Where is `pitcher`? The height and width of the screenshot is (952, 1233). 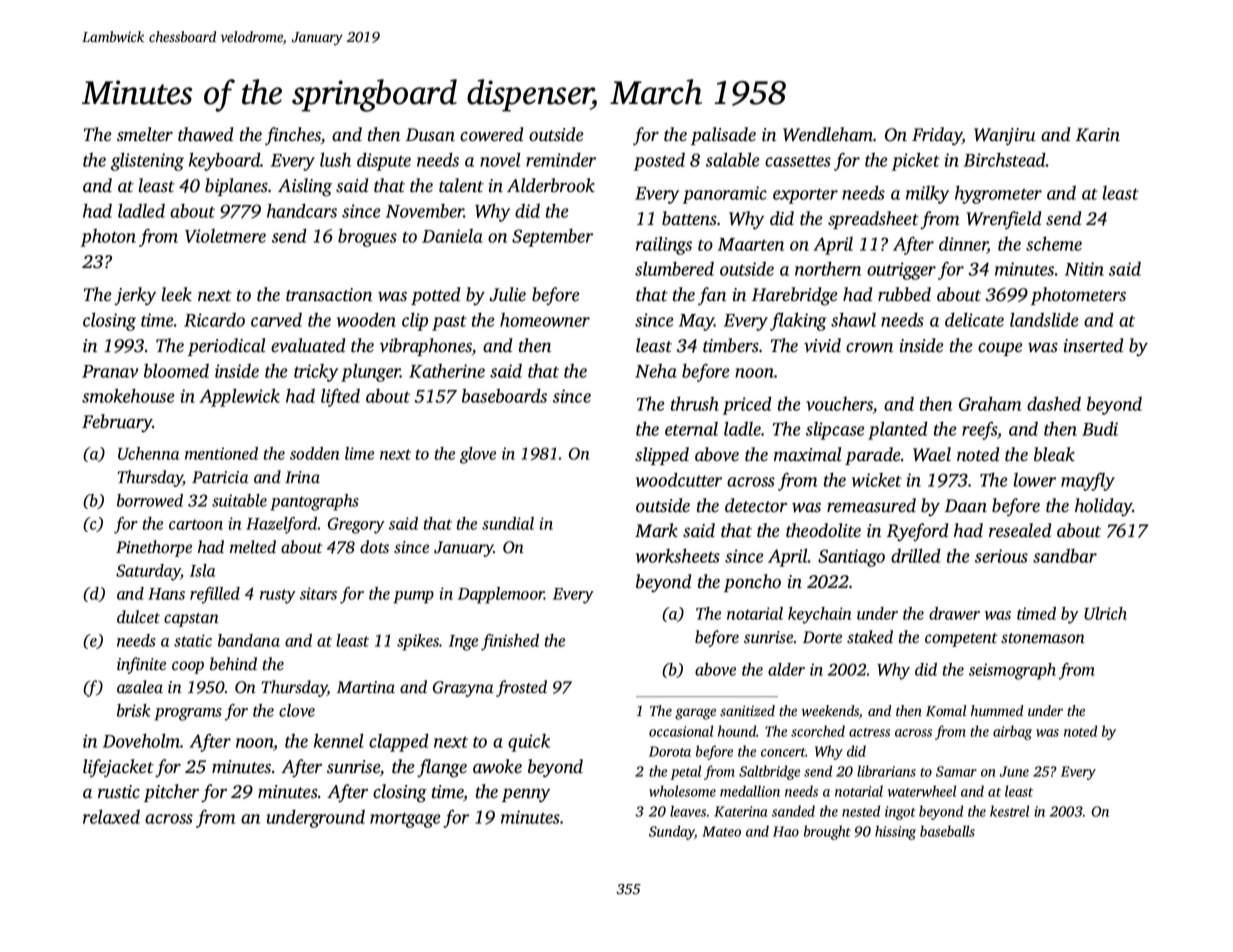
pitcher is located at coordinates (171, 793).
